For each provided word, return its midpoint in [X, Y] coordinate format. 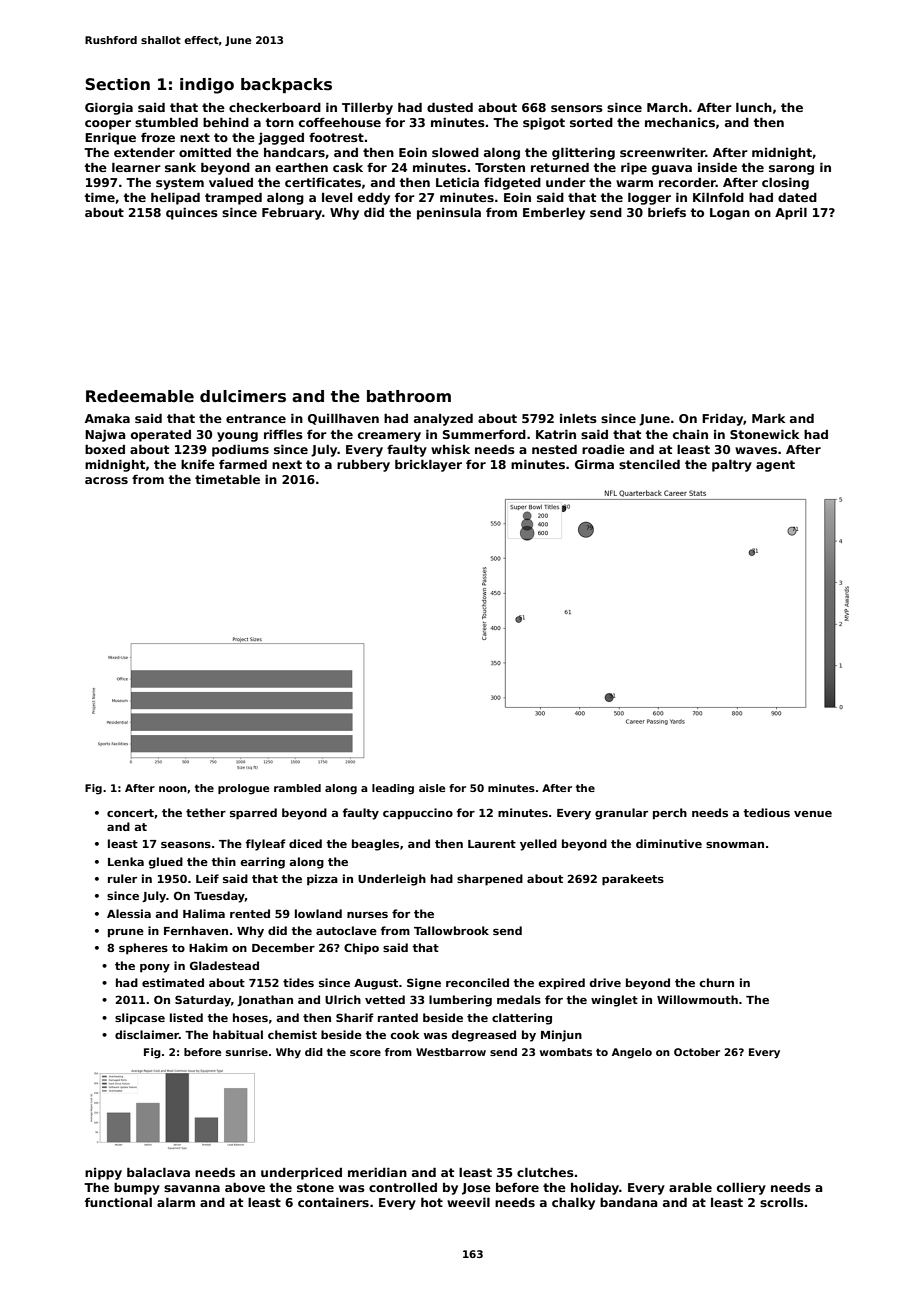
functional [118, 1202]
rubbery [363, 466]
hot [432, 1202]
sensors [577, 108]
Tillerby [367, 109]
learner [136, 167]
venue [813, 814]
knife [198, 464]
